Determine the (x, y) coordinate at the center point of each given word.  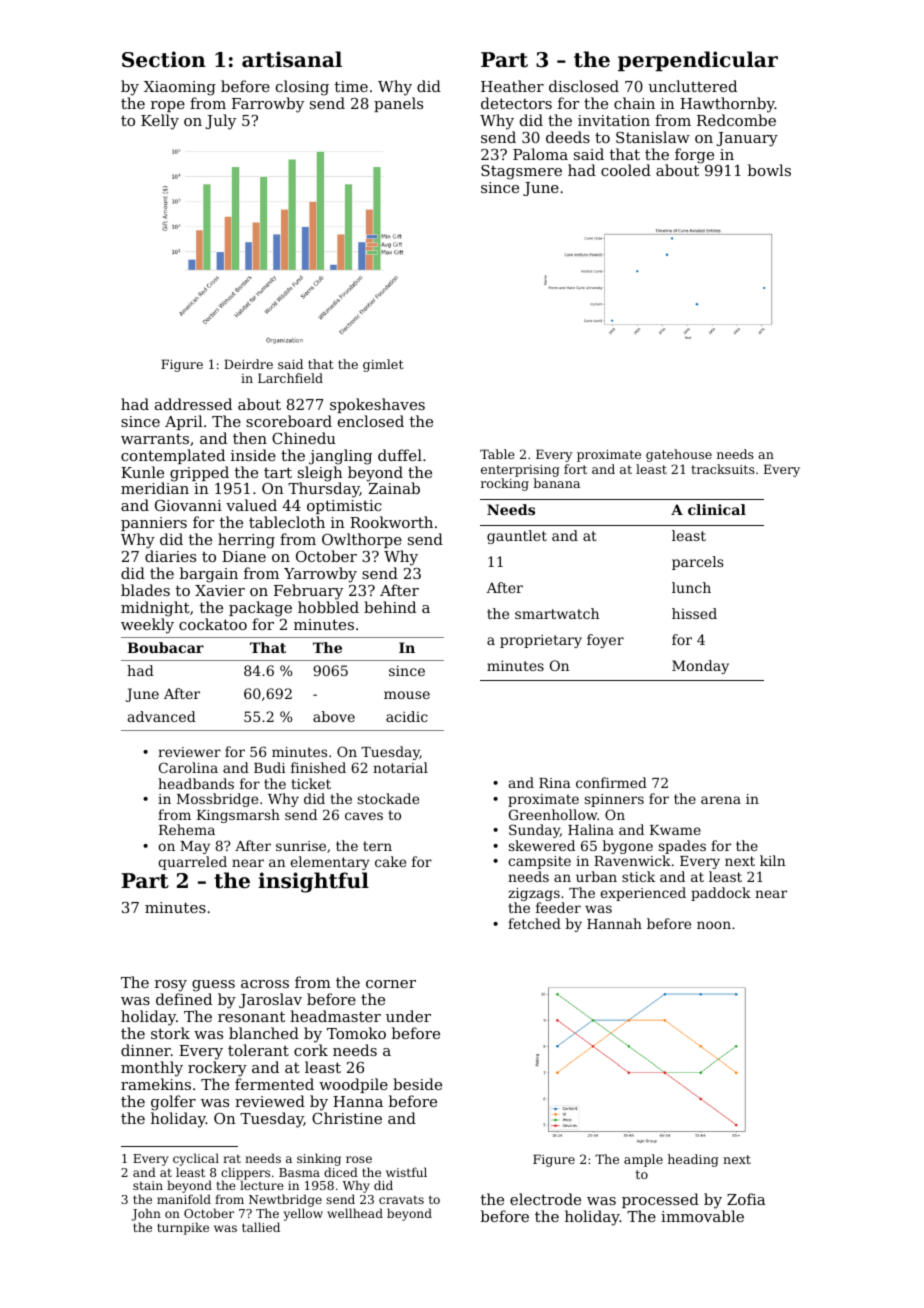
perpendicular (698, 61)
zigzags (534, 894)
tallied (261, 1227)
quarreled (192, 863)
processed (660, 1200)
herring (246, 541)
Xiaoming (180, 88)
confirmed (611, 782)
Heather (512, 86)
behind (390, 607)
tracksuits (723, 469)
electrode (545, 1199)
